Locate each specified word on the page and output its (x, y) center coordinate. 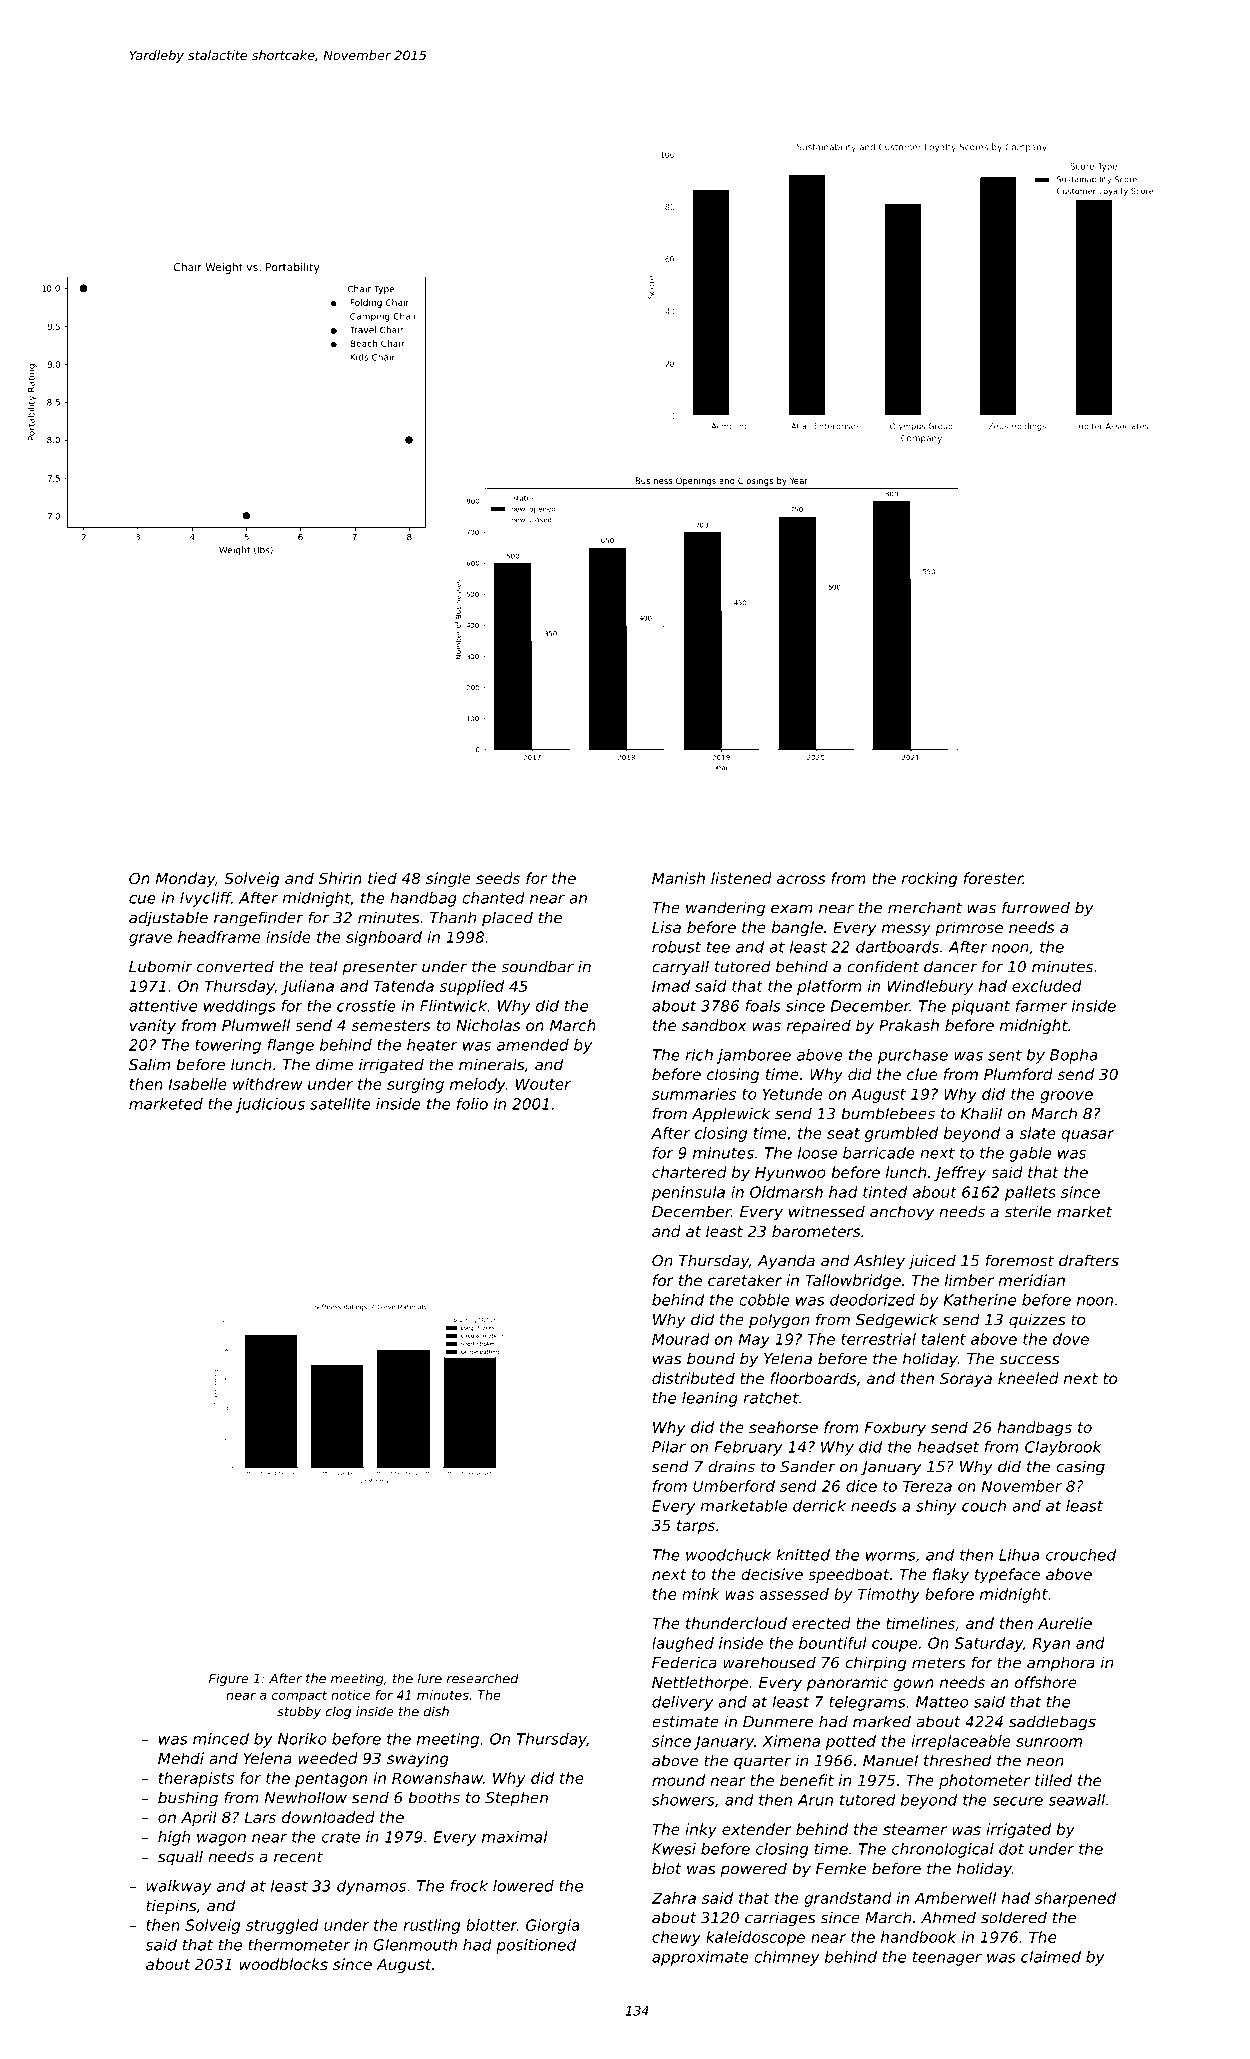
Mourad (681, 1339)
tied (382, 878)
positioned (536, 1946)
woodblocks (284, 1964)
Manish (678, 878)
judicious (270, 1105)
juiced (932, 1262)
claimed (1051, 1957)
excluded (1047, 986)
